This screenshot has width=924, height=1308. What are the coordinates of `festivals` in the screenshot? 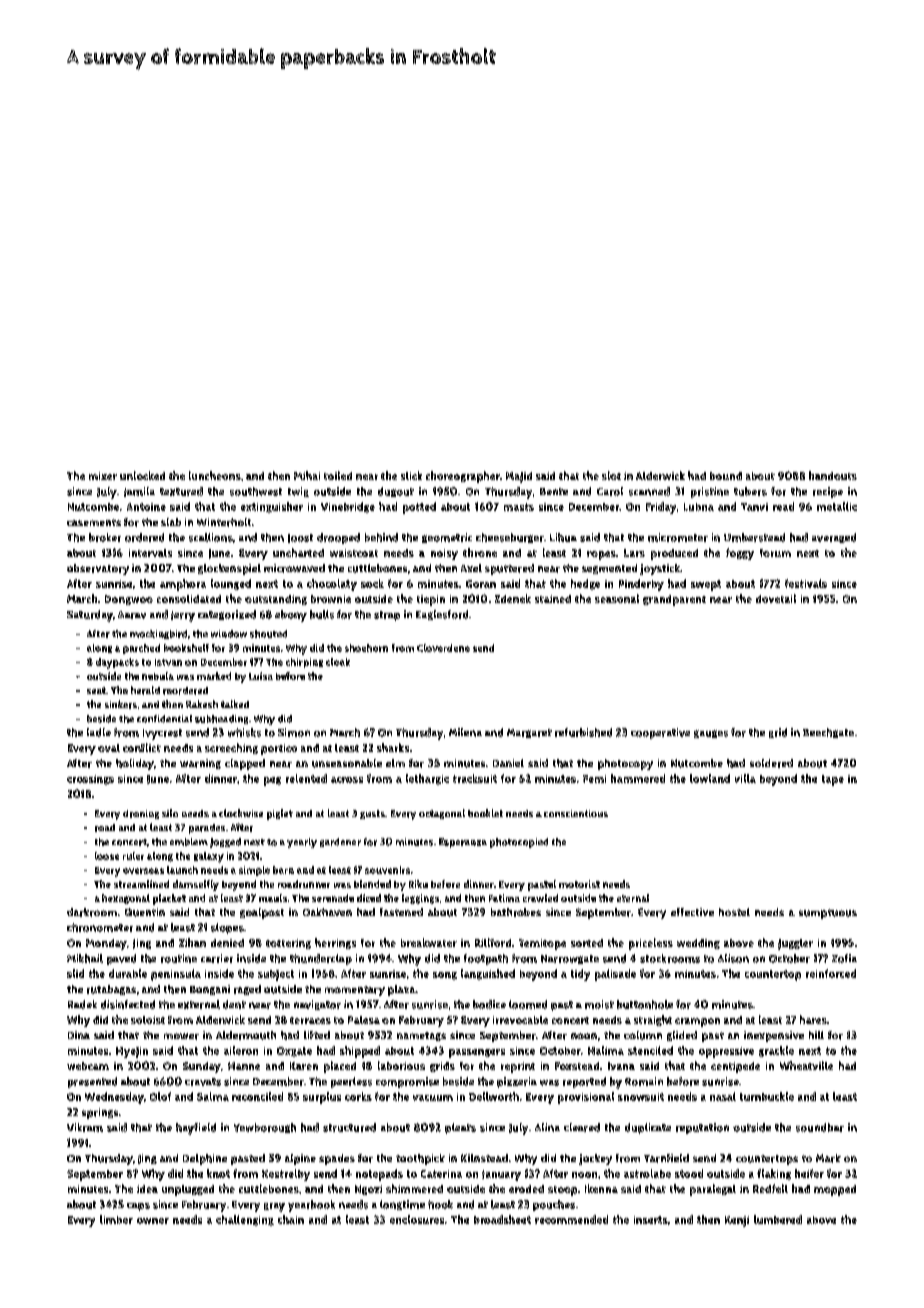 It's located at (806, 583).
